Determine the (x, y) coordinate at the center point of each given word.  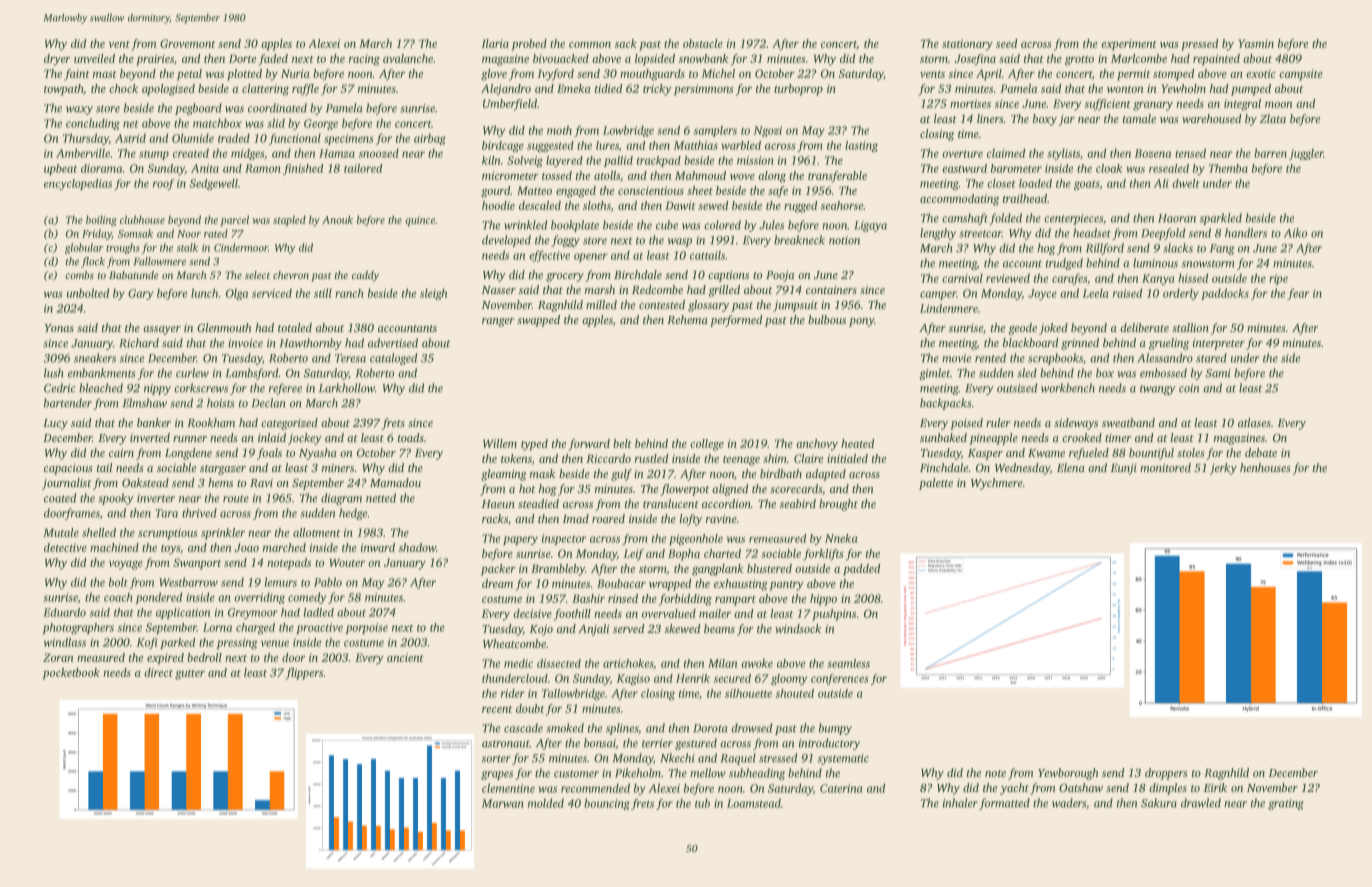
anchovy (817, 445)
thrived (199, 513)
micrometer (510, 175)
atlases (1254, 422)
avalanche (408, 58)
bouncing (607, 804)
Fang (1222, 249)
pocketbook (71, 674)
